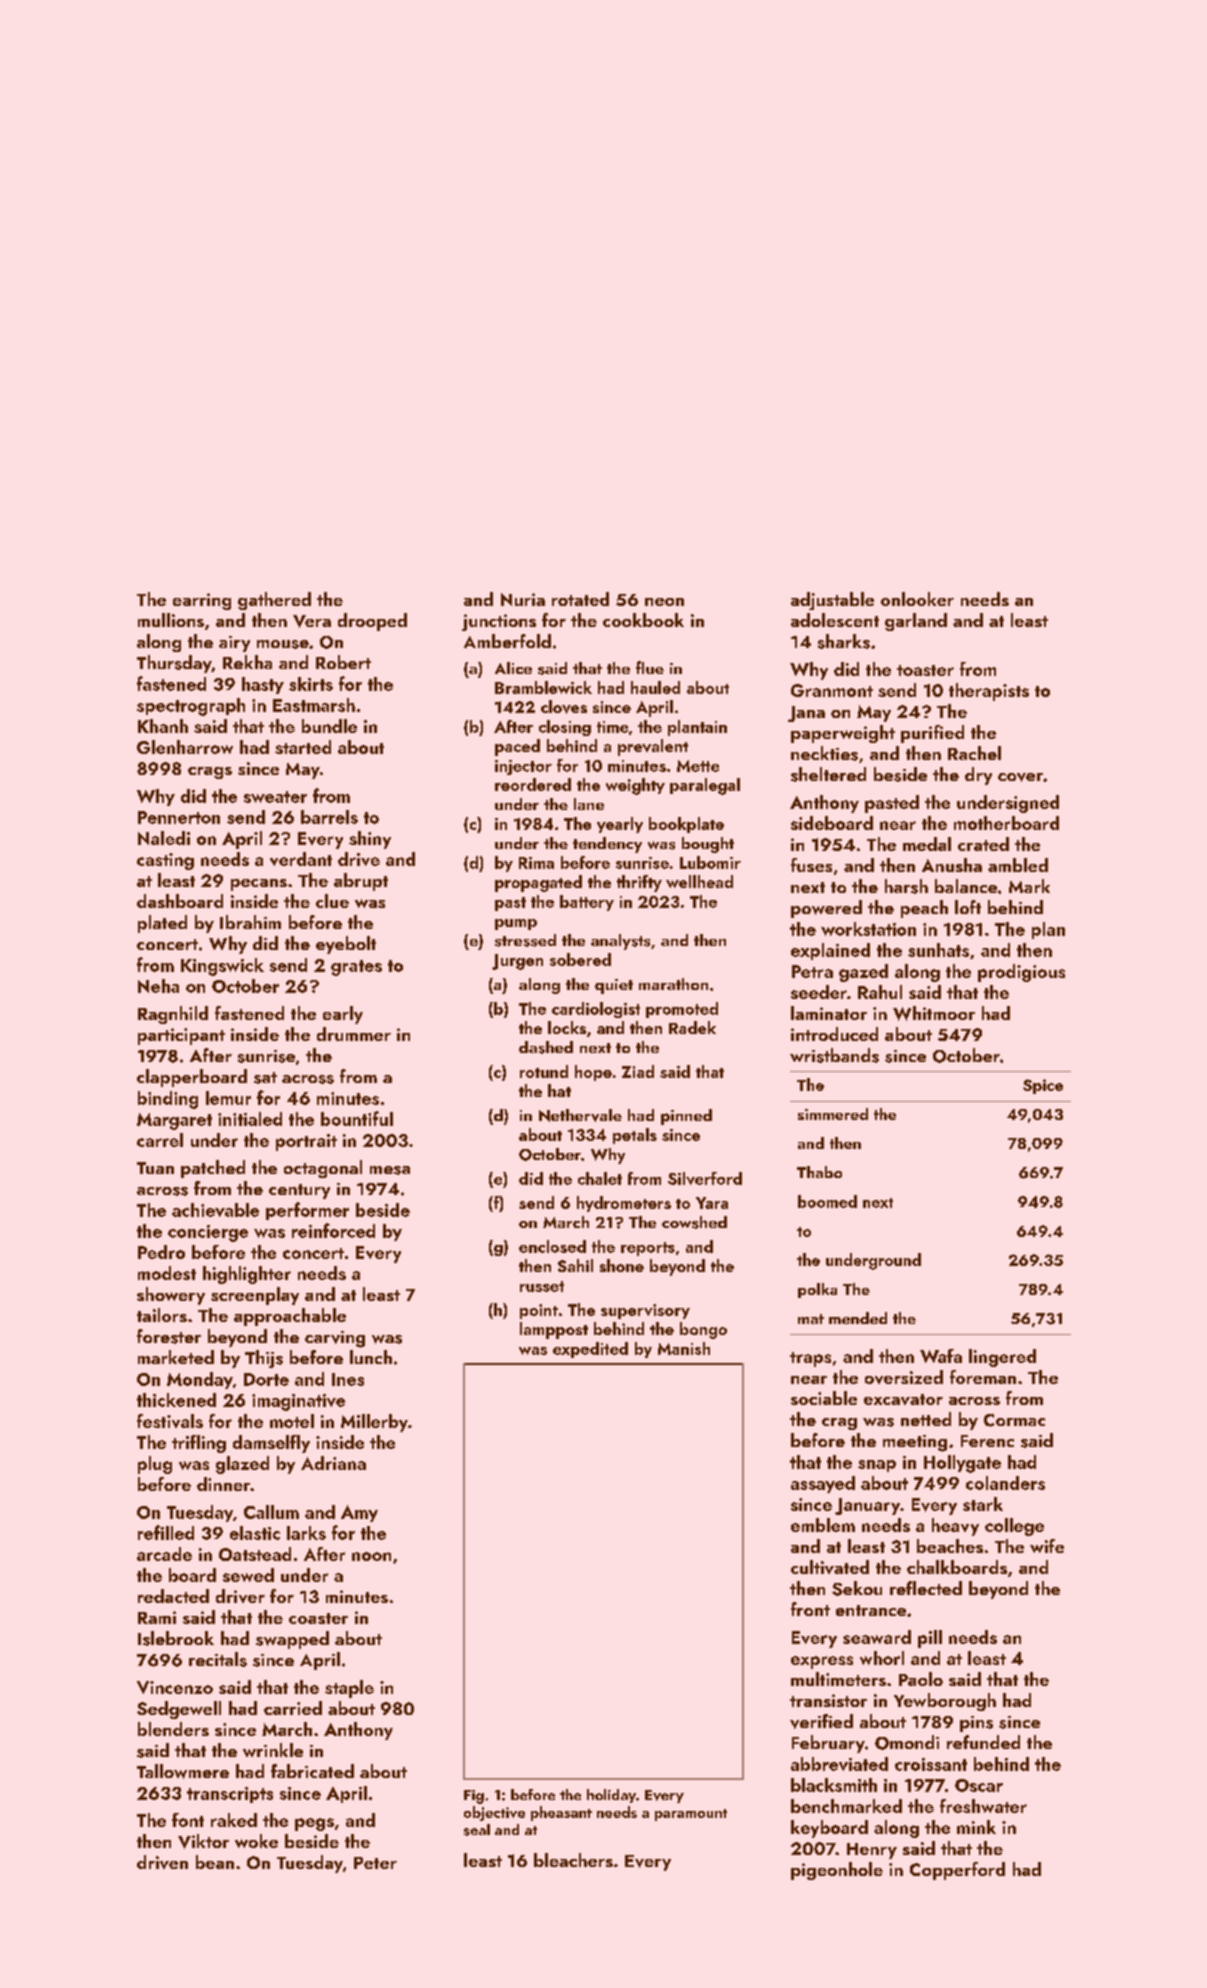 This page has width=1207, height=1988. I want to click on hydrometers, so click(624, 1204).
